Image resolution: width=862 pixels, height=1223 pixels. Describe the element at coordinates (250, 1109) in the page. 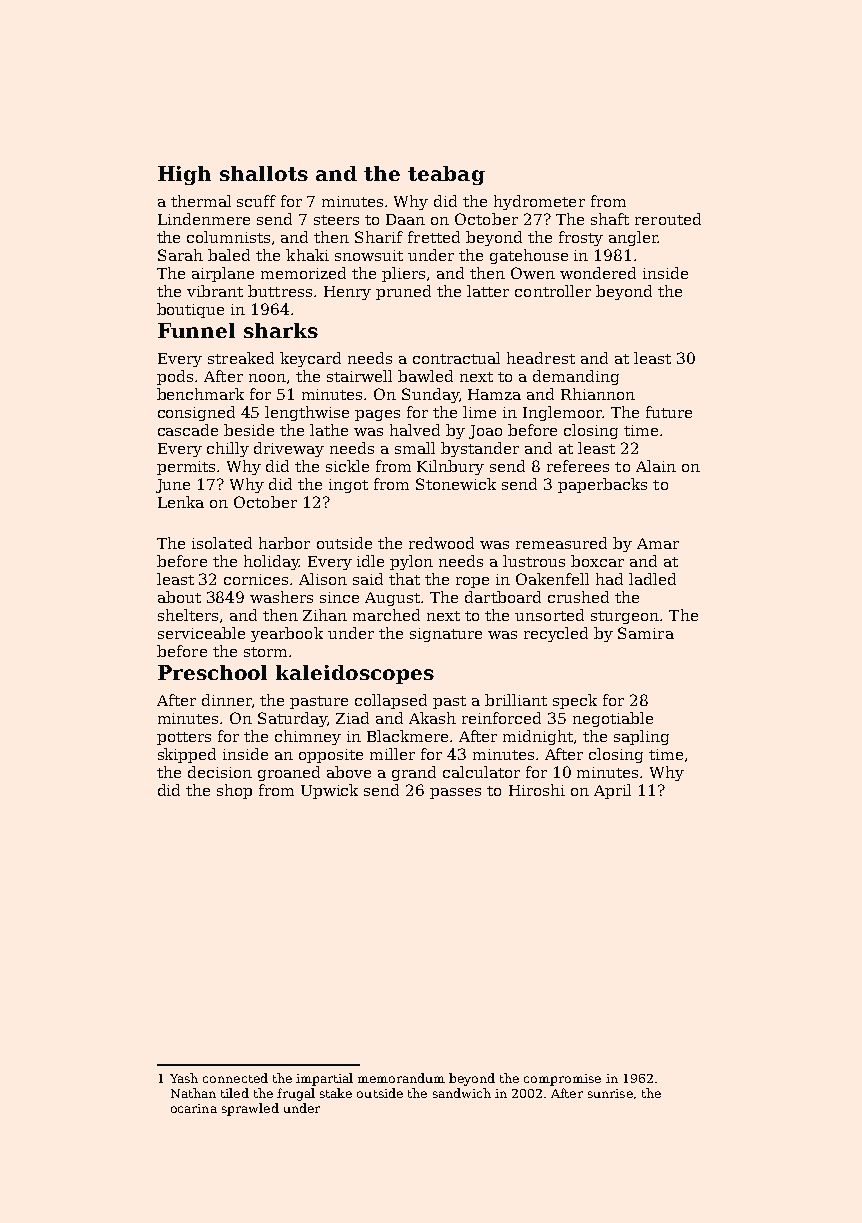

I see `sprawled` at that location.
